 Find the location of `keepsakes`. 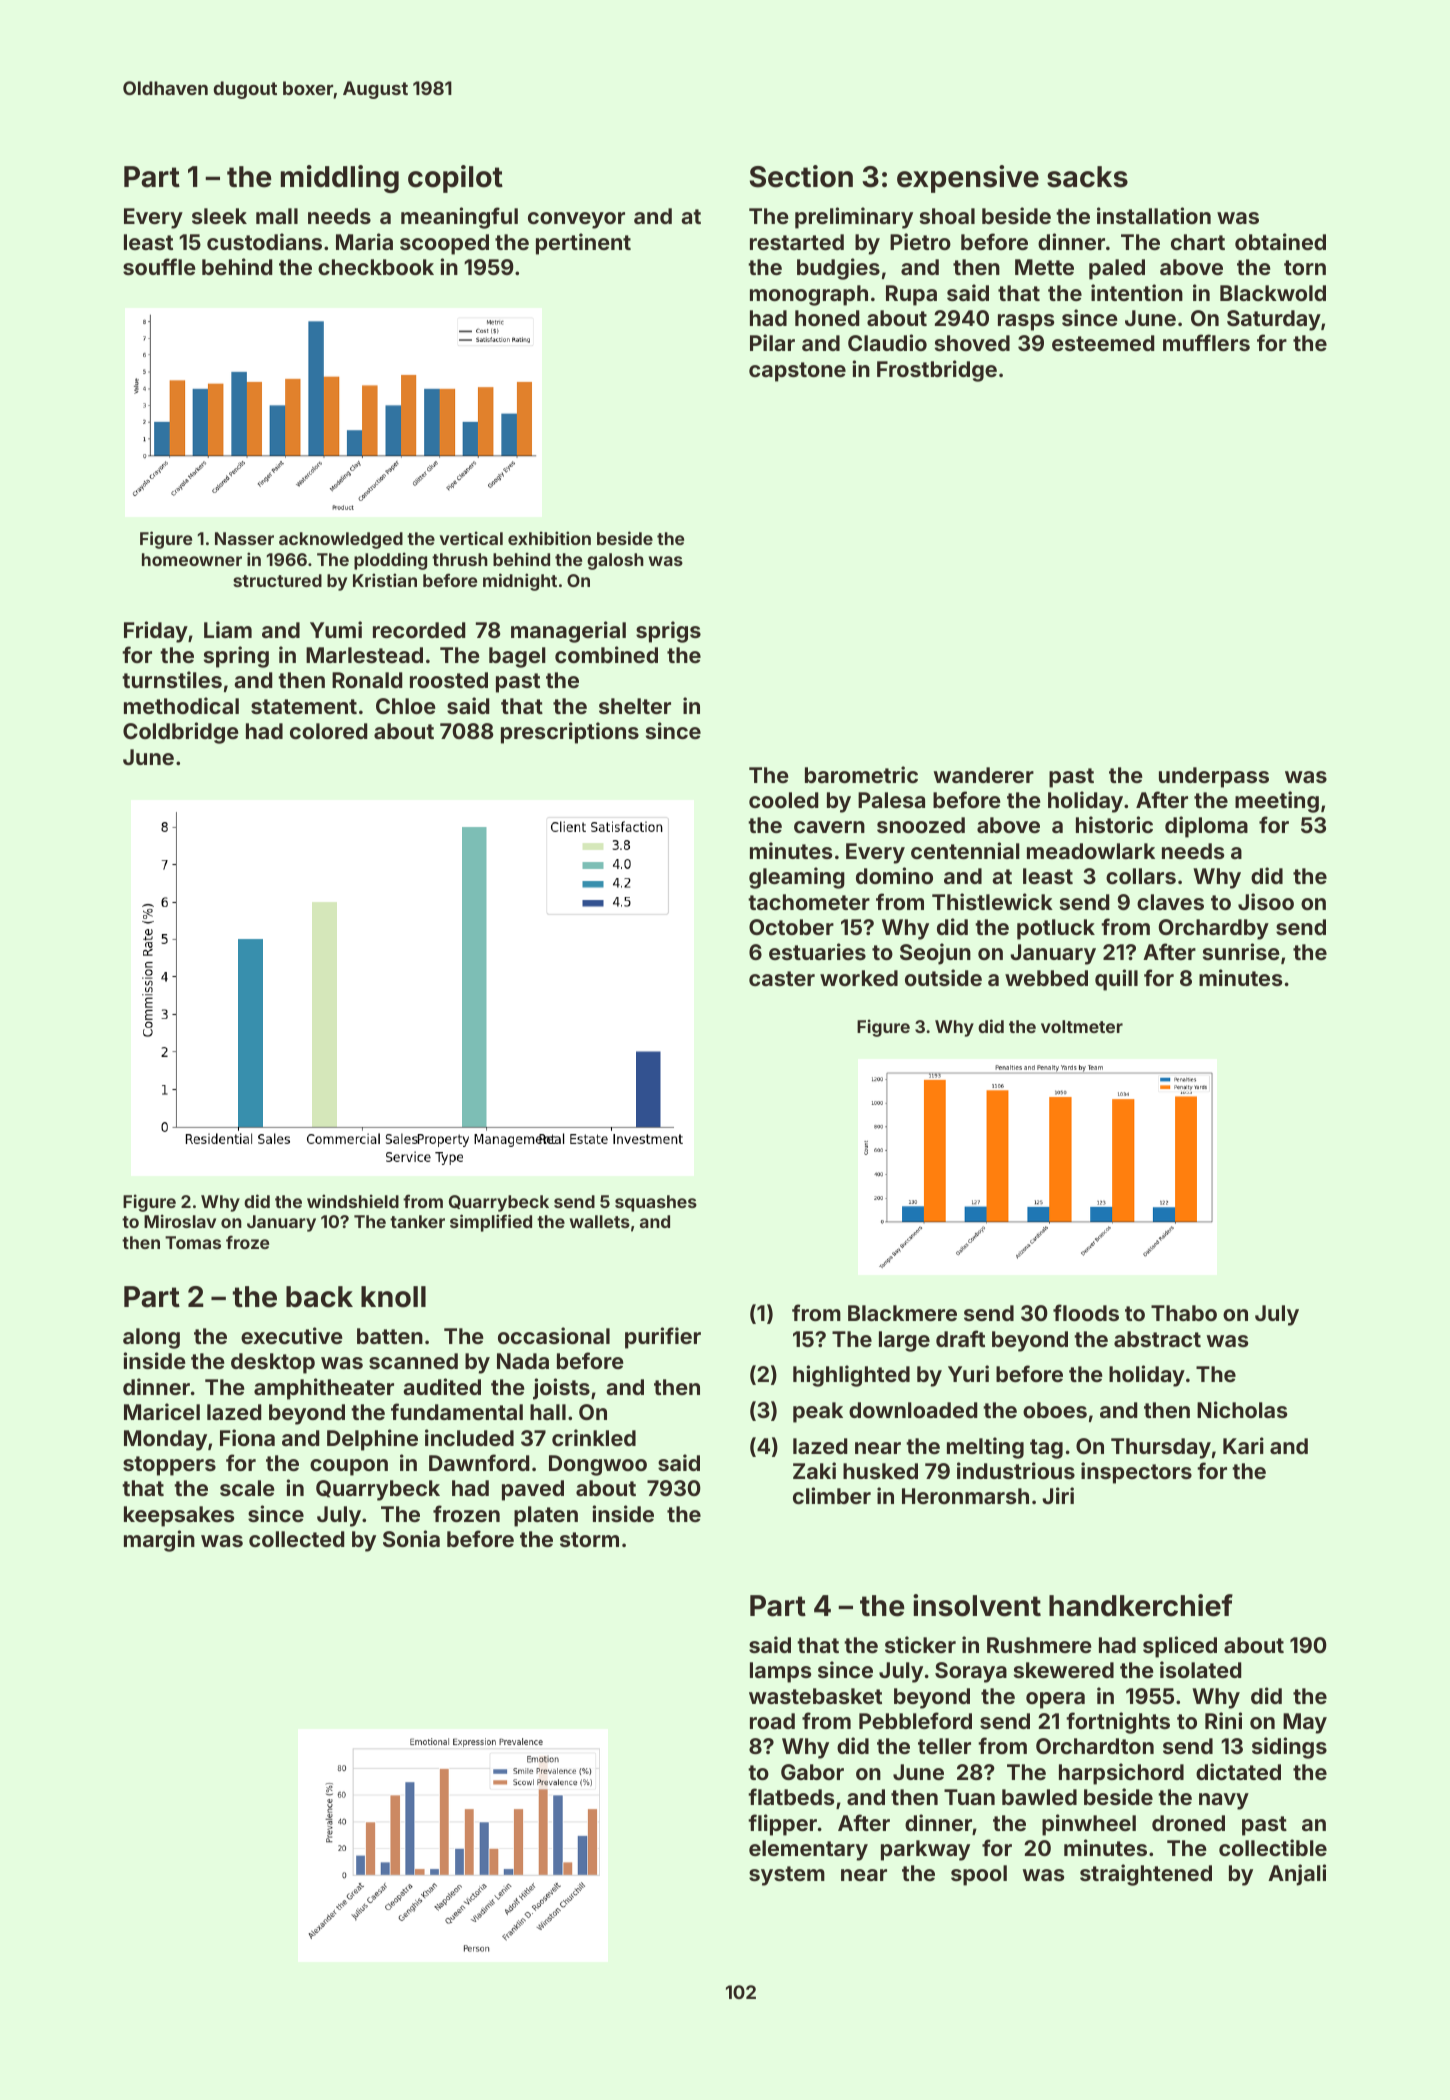

keepsakes is located at coordinates (179, 1516).
